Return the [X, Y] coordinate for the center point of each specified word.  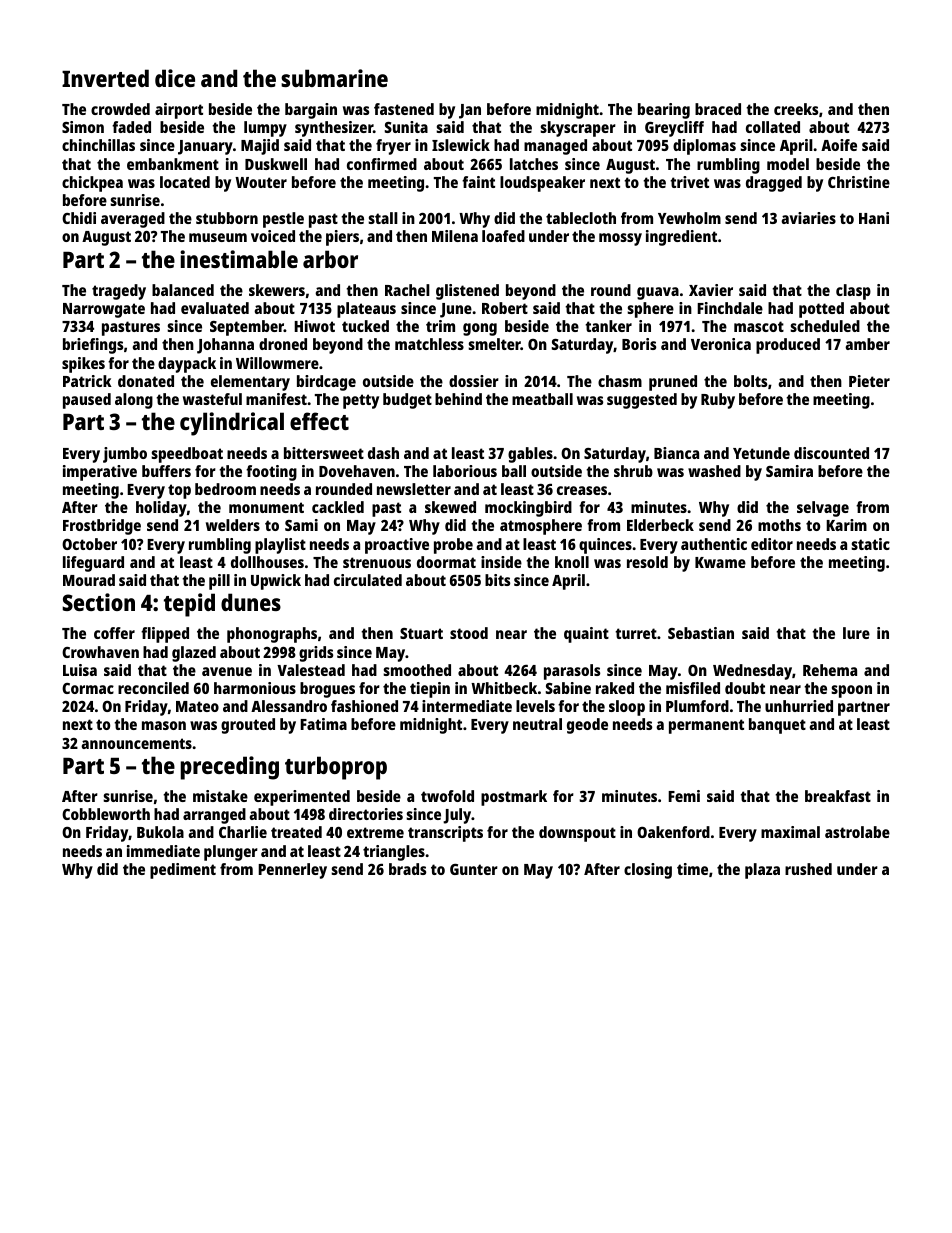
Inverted [105, 78]
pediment [183, 871]
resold [647, 562]
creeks [796, 109]
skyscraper [578, 129]
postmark [514, 798]
